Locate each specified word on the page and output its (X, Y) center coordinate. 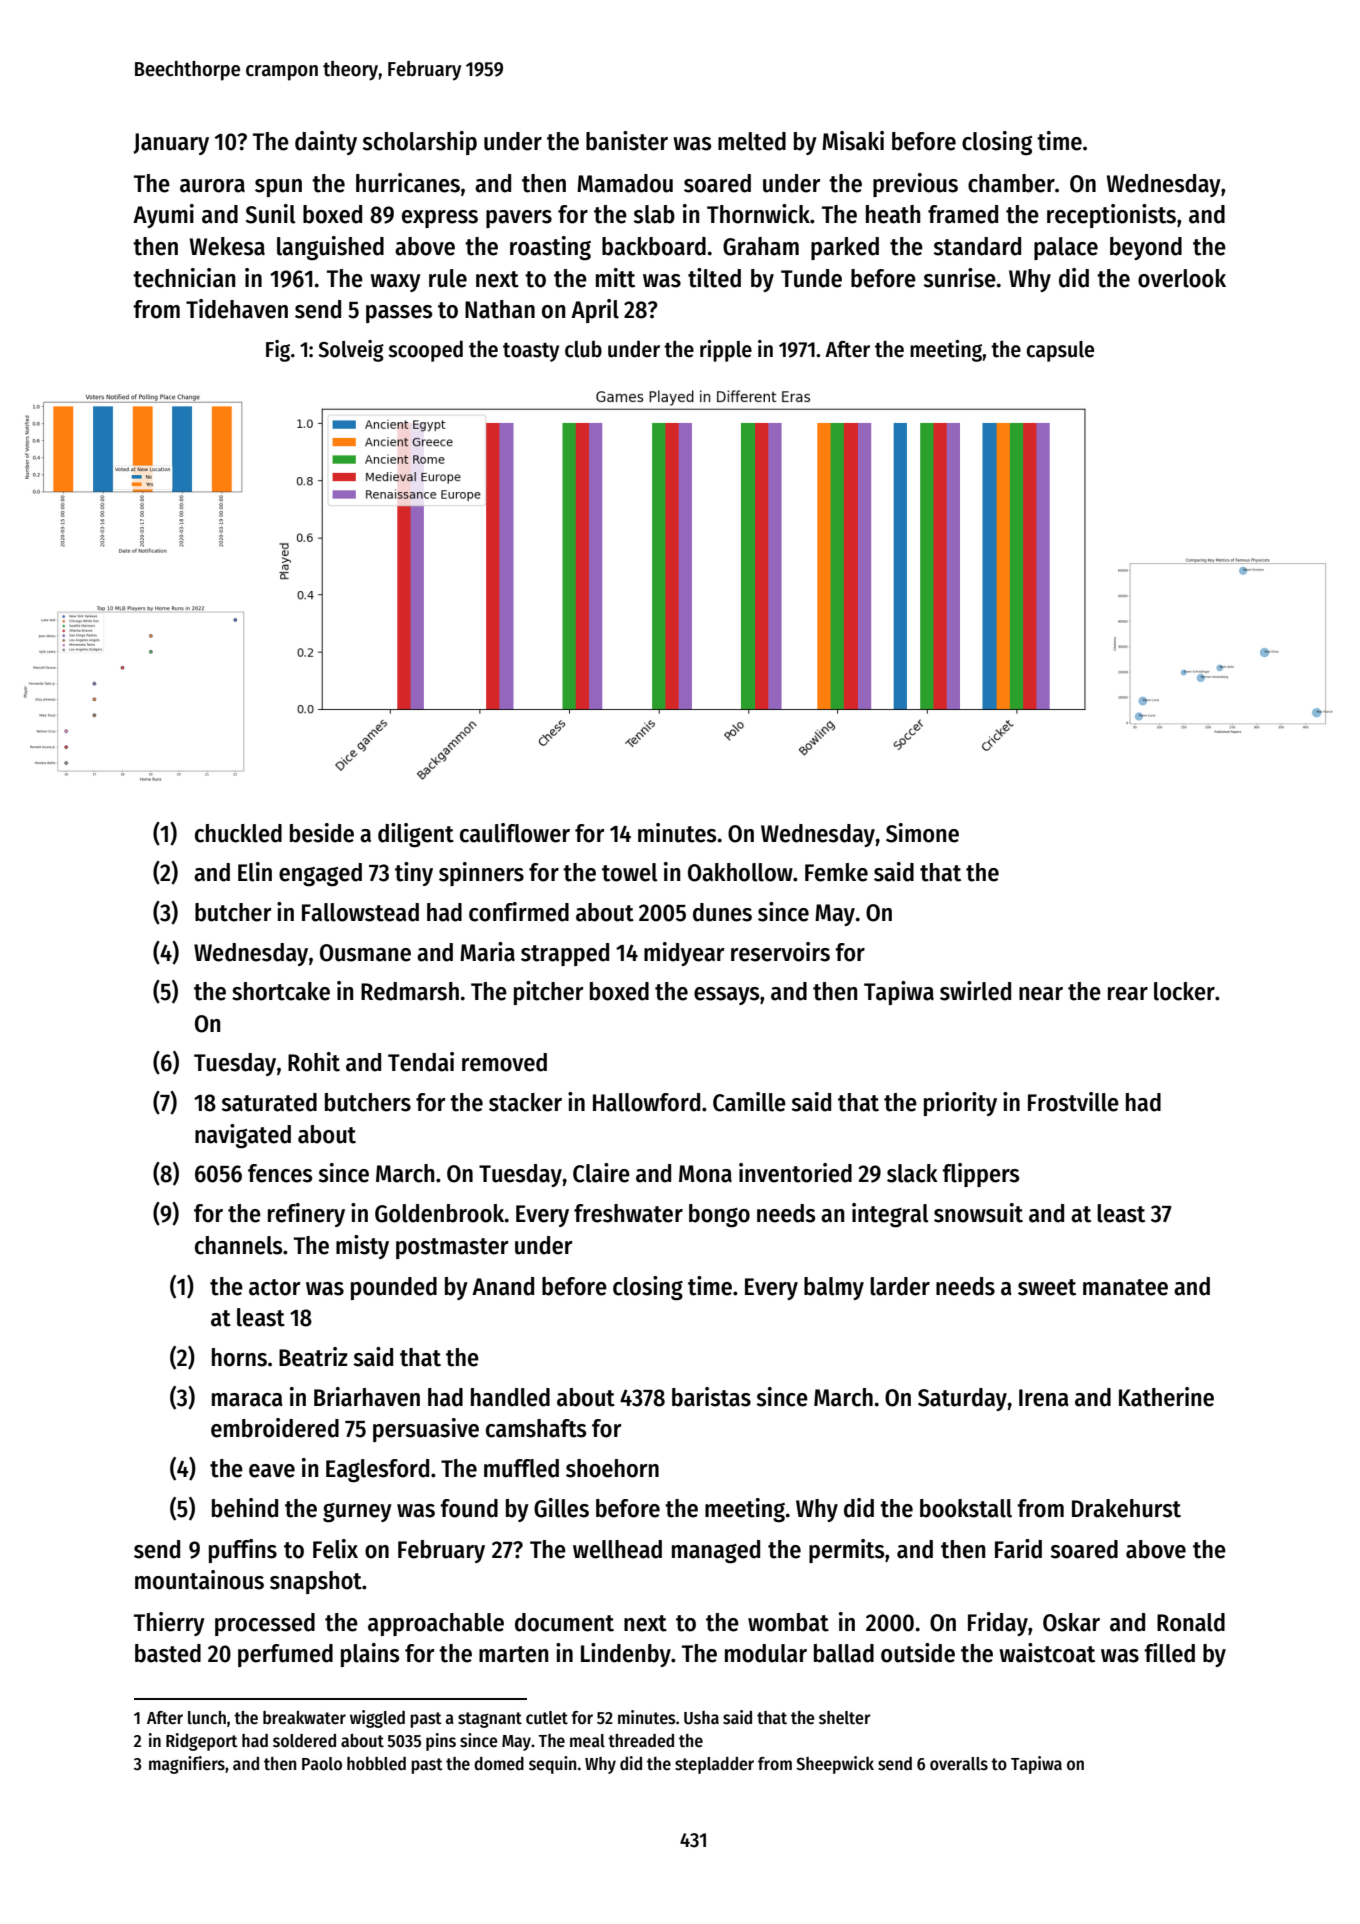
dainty (326, 143)
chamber (1011, 183)
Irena (1044, 1398)
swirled (975, 991)
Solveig (351, 351)
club (583, 349)
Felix (335, 1549)
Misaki (853, 141)
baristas (711, 1397)
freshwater (628, 1213)
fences (280, 1173)
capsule (1060, 351)
